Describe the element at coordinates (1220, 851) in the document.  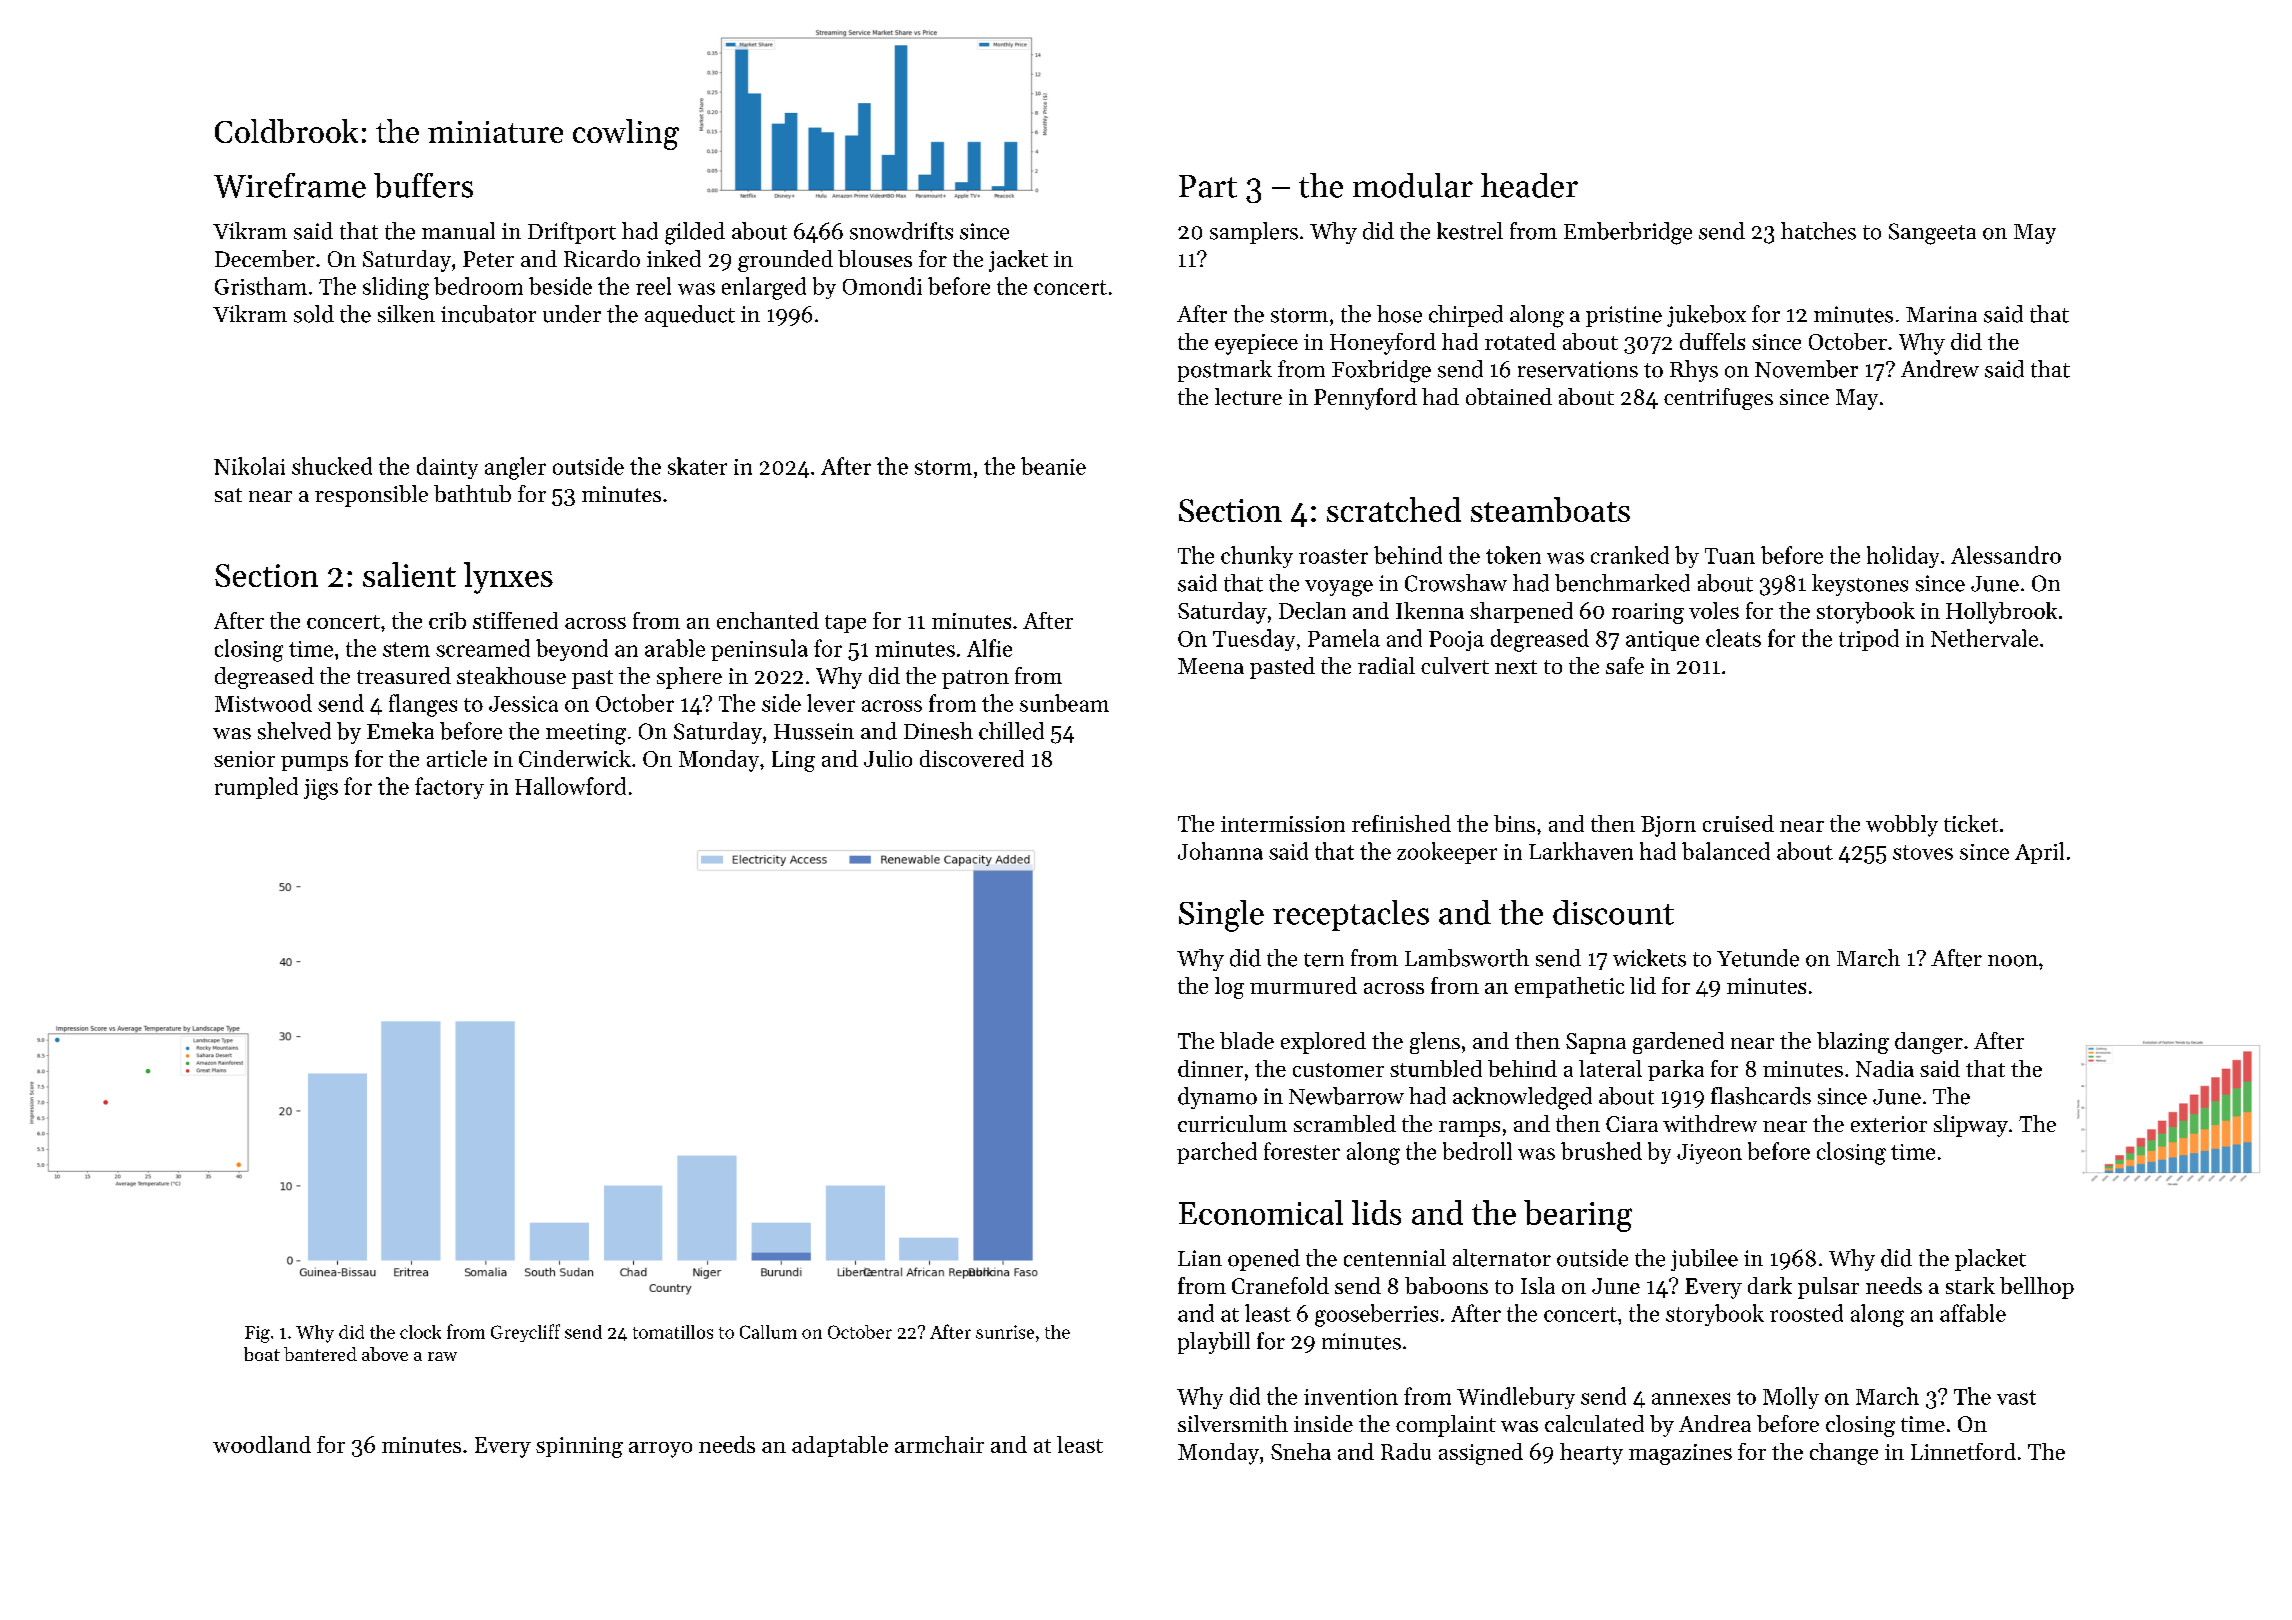
I see `Johanna` at that location.
